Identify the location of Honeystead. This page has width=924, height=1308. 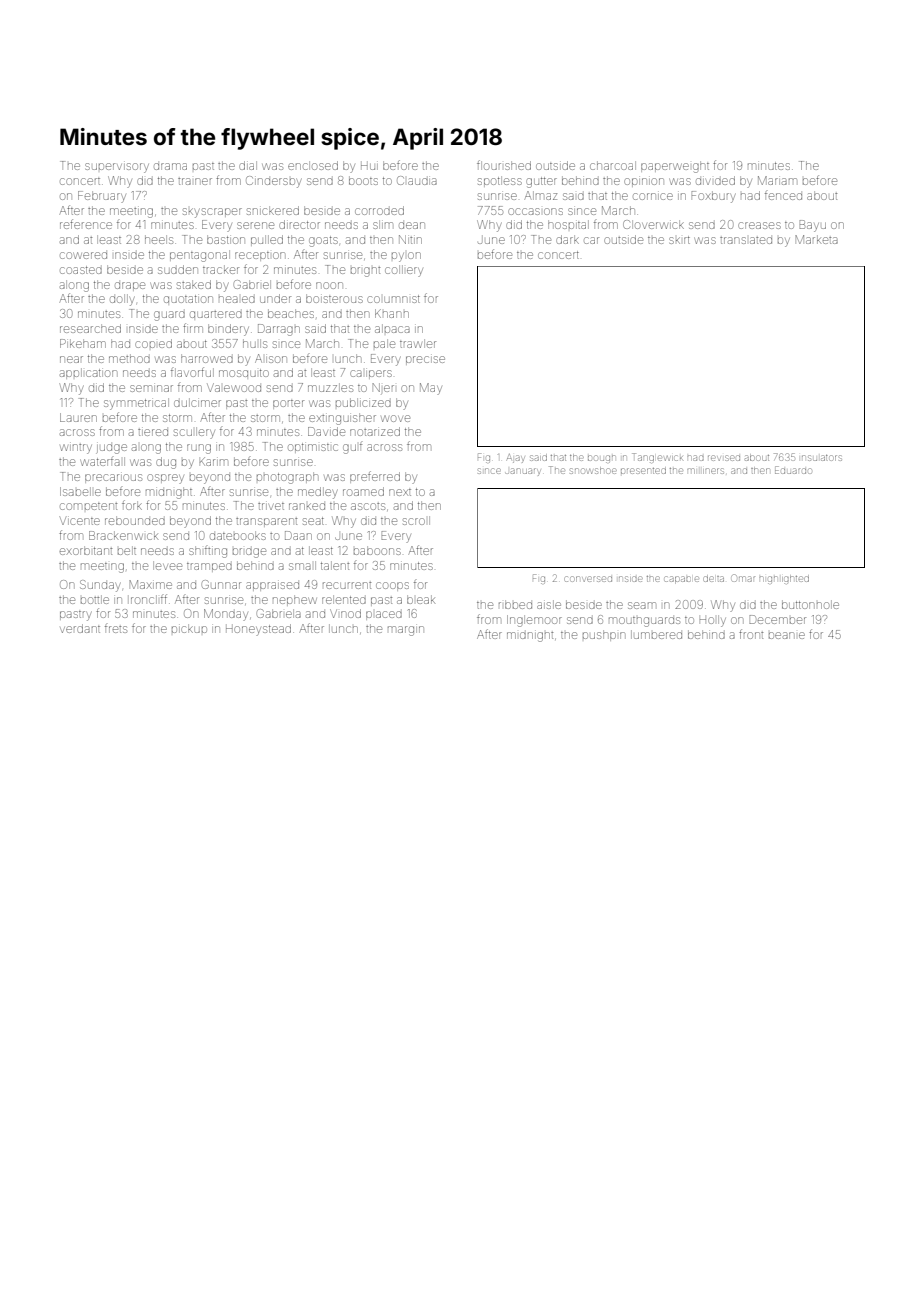
(258, 630).
